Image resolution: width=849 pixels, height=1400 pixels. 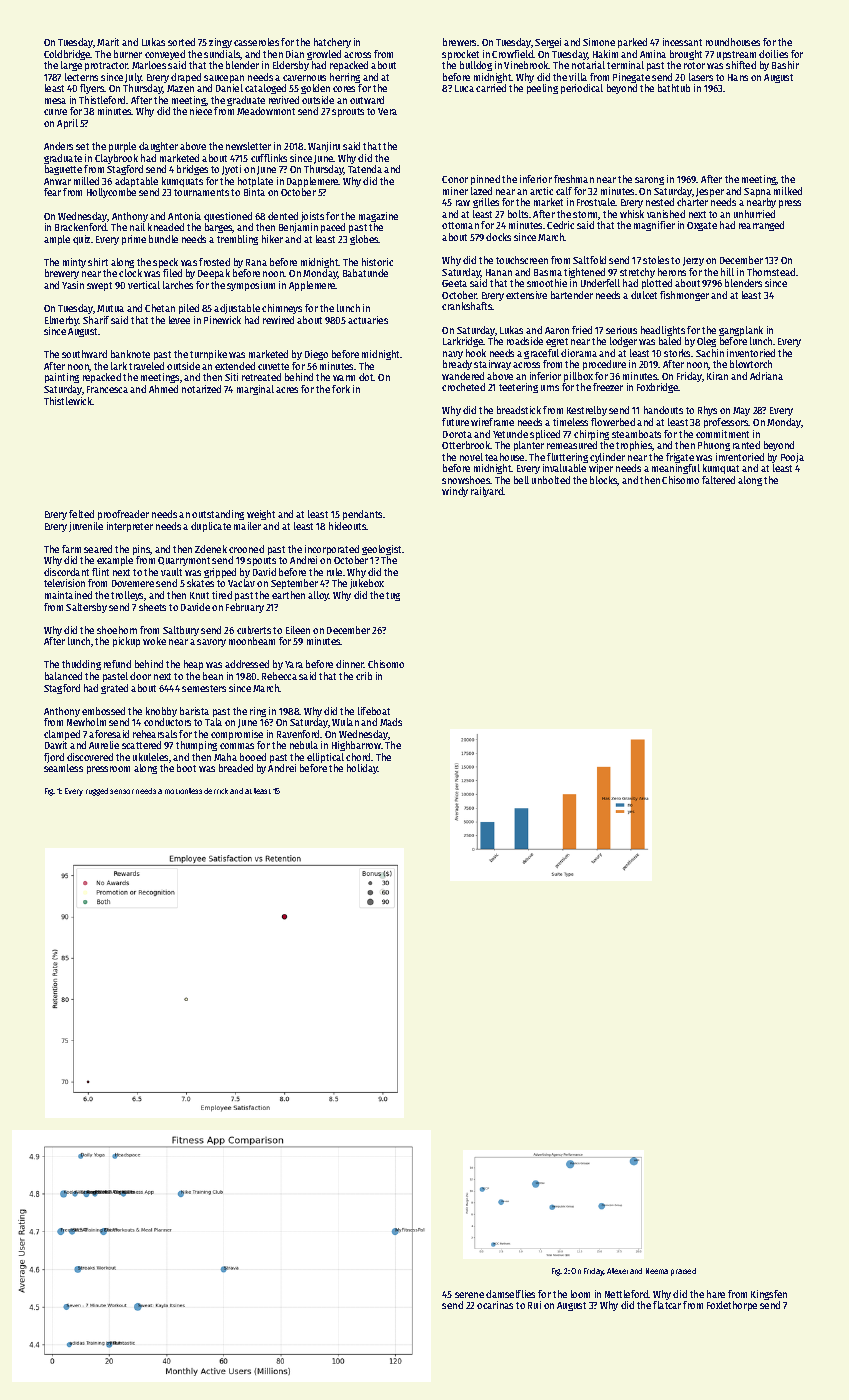 I want to click on pendants, so click(x=362, y=515).
